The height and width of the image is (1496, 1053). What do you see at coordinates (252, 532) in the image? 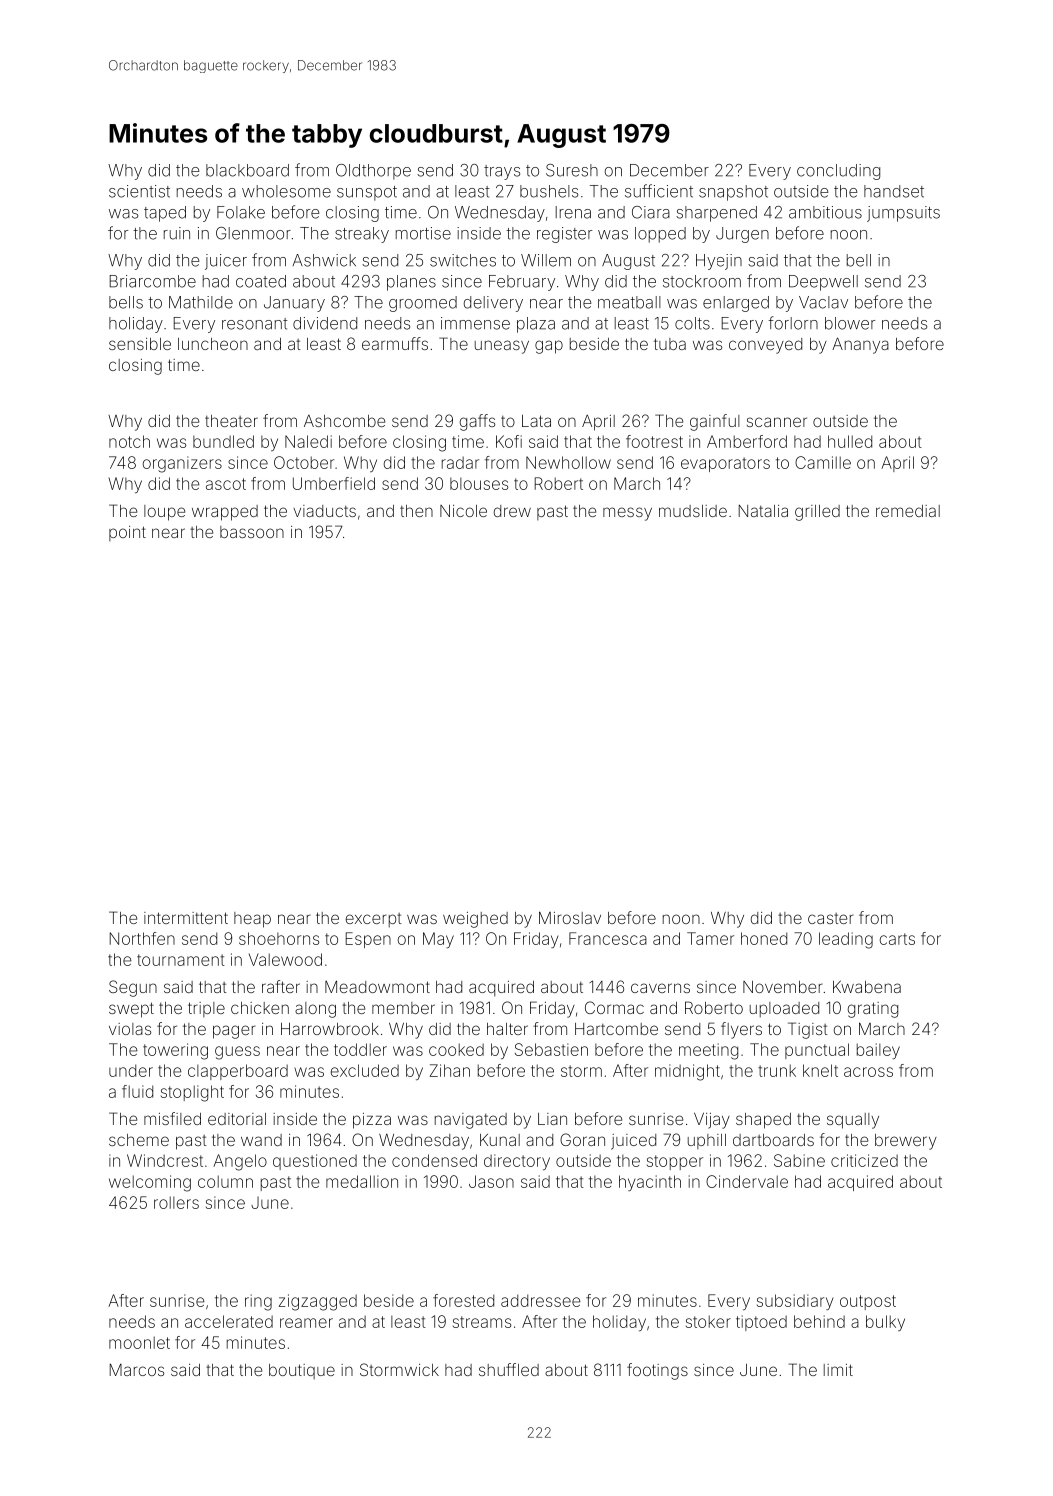
I see `bassoon` at bounding box center [252, 532].
